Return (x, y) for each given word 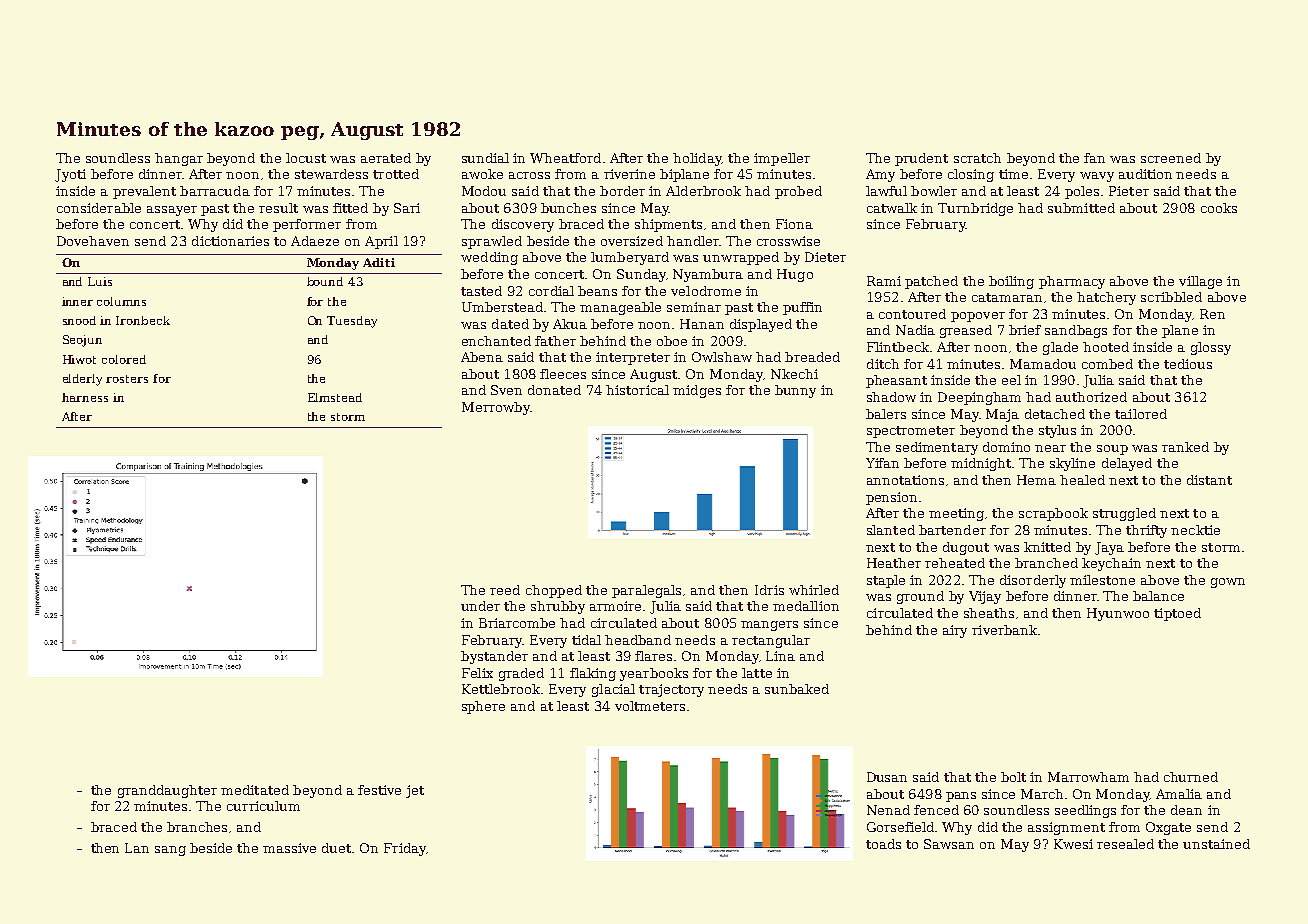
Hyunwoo (1118, 614)
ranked (1185, 447)
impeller (782, 159)
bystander (494, 657)
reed (505, 590)
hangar (179, 159)
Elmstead (335, 397)
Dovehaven (93, 241)
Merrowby (496, 408)
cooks (1219, 208)
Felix (477, 673)
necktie (1195, 530)
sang (170, 851)
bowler (934, 191)
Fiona (794, 224)
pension (891, 498)
